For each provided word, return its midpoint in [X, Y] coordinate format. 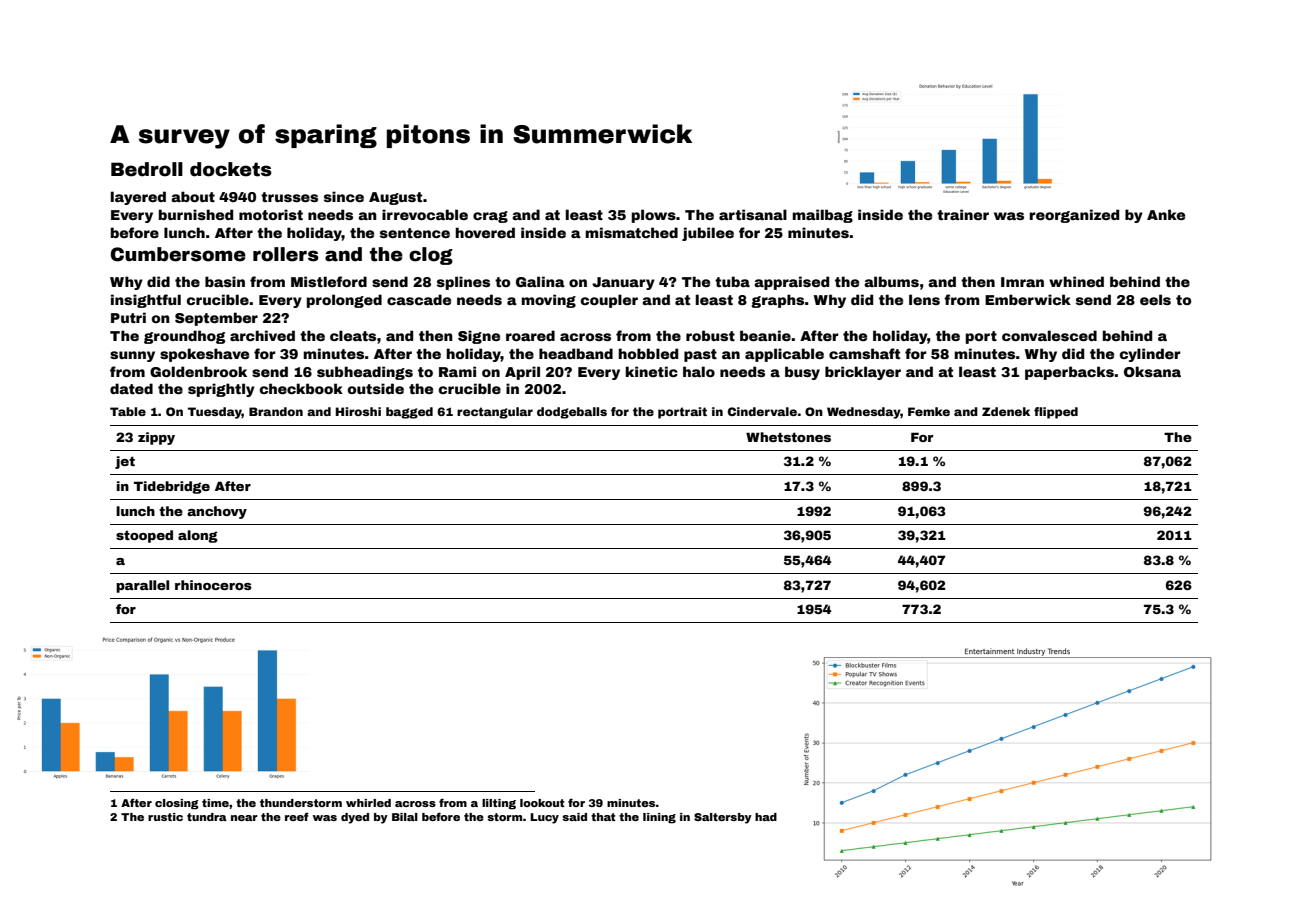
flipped [1056, 413]
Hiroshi [358, 411]
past [700, 355]
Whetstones [788, 437]
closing [177, 804]
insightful [146, 301]
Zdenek [1006, 411]
